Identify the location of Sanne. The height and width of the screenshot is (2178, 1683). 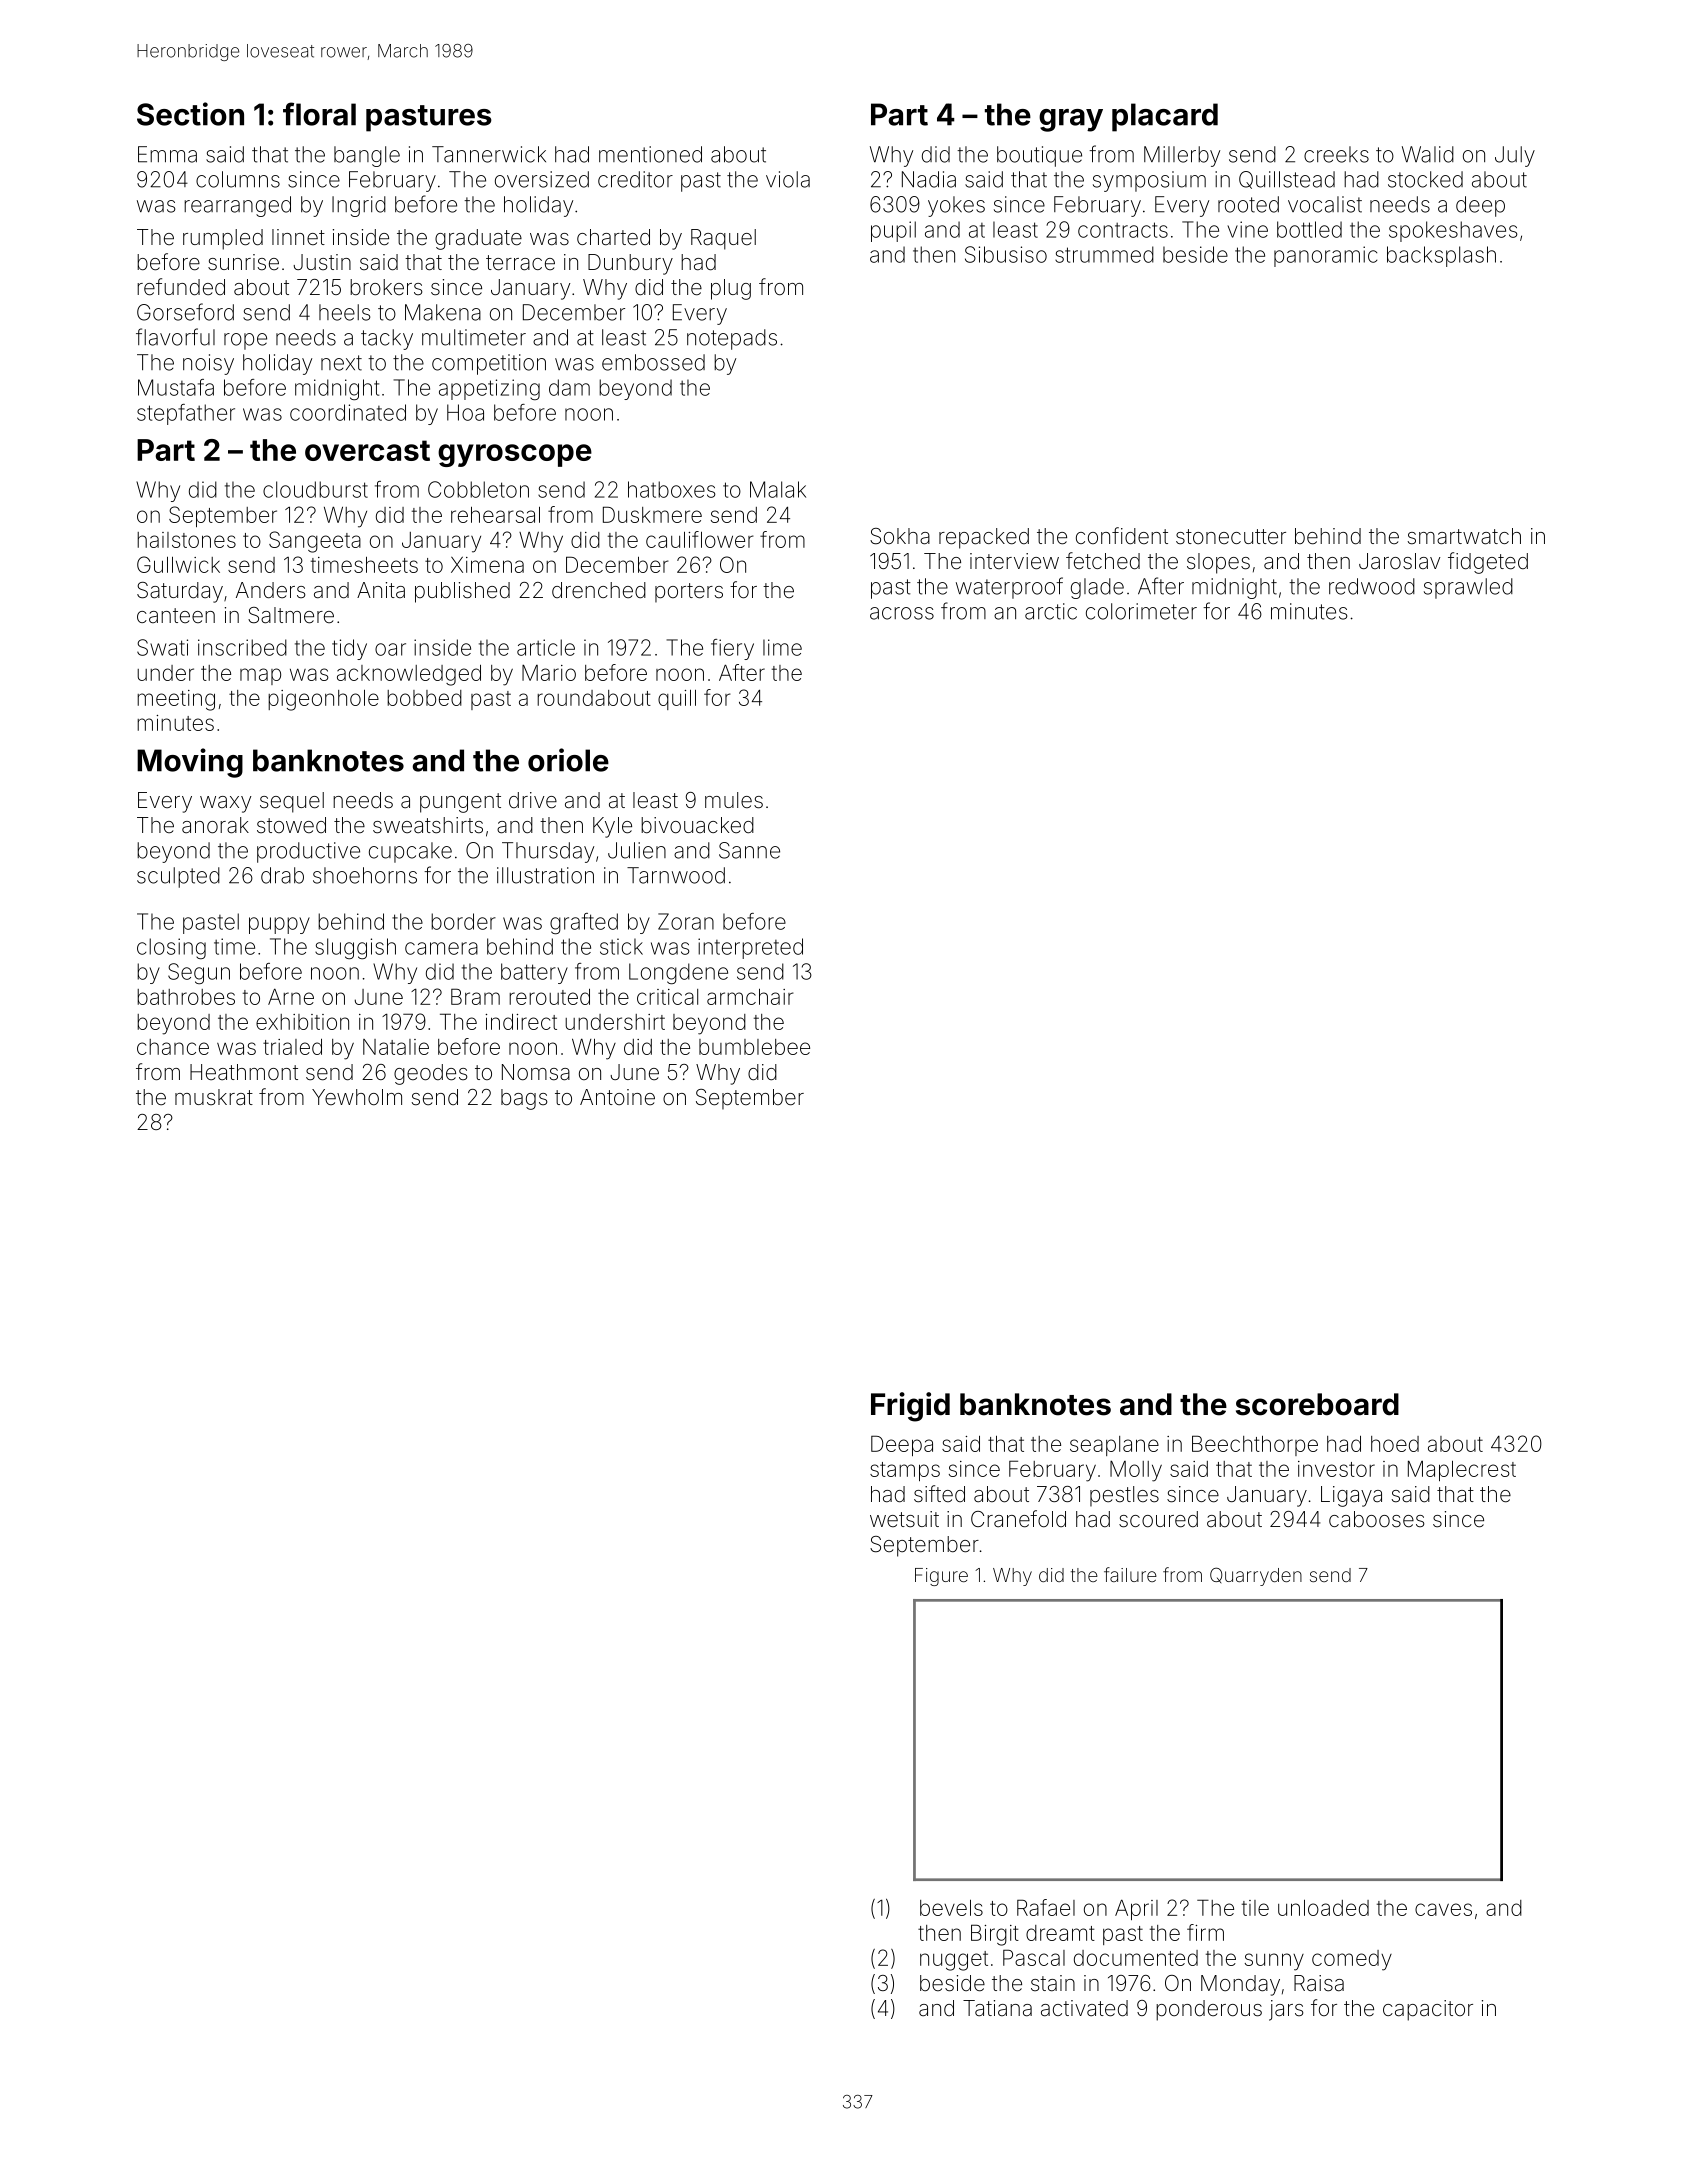
(749, 850).
